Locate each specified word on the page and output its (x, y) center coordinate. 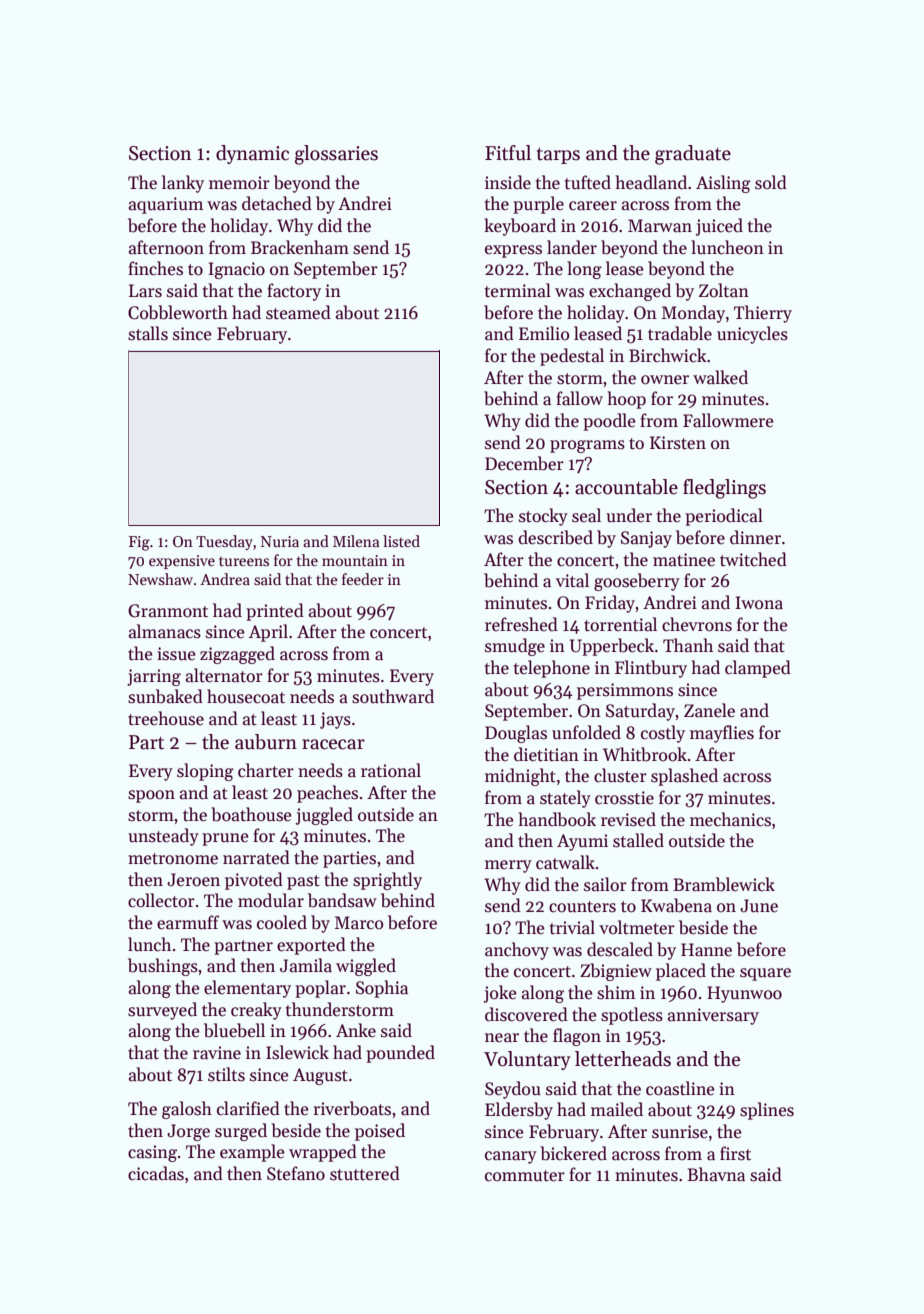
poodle (609, 422)
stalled (638, 840)
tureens (244, 561)
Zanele (709, 710)
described (555, 537)
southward (393, 696)
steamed (298, 312)
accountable (626, 487)
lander (572, 247)
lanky (183, 184)
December (524, 463)
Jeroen (193, 880)
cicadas (156, 1173)
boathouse (251, 814)
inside (508, 182)
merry (508, 866)
